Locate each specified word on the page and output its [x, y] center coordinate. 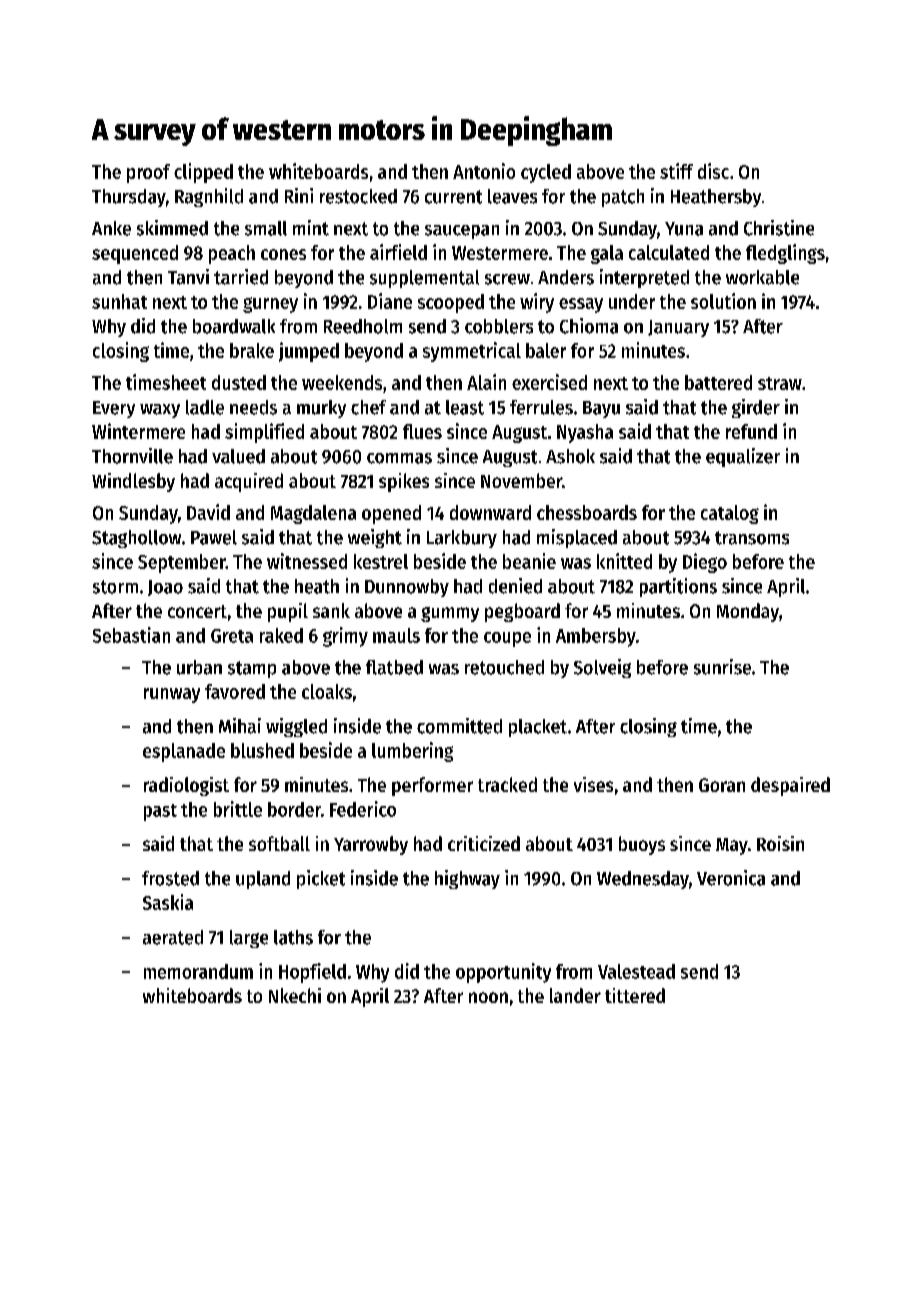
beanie [529, 561]
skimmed [172, 228]
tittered [635, 995]
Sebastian [131, 635]
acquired [249, 482]
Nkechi [295, 995]
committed [459, 726]
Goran [722, 785]
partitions [678, 587]
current [453, 197]
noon [488, 997]
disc [713, 171]
